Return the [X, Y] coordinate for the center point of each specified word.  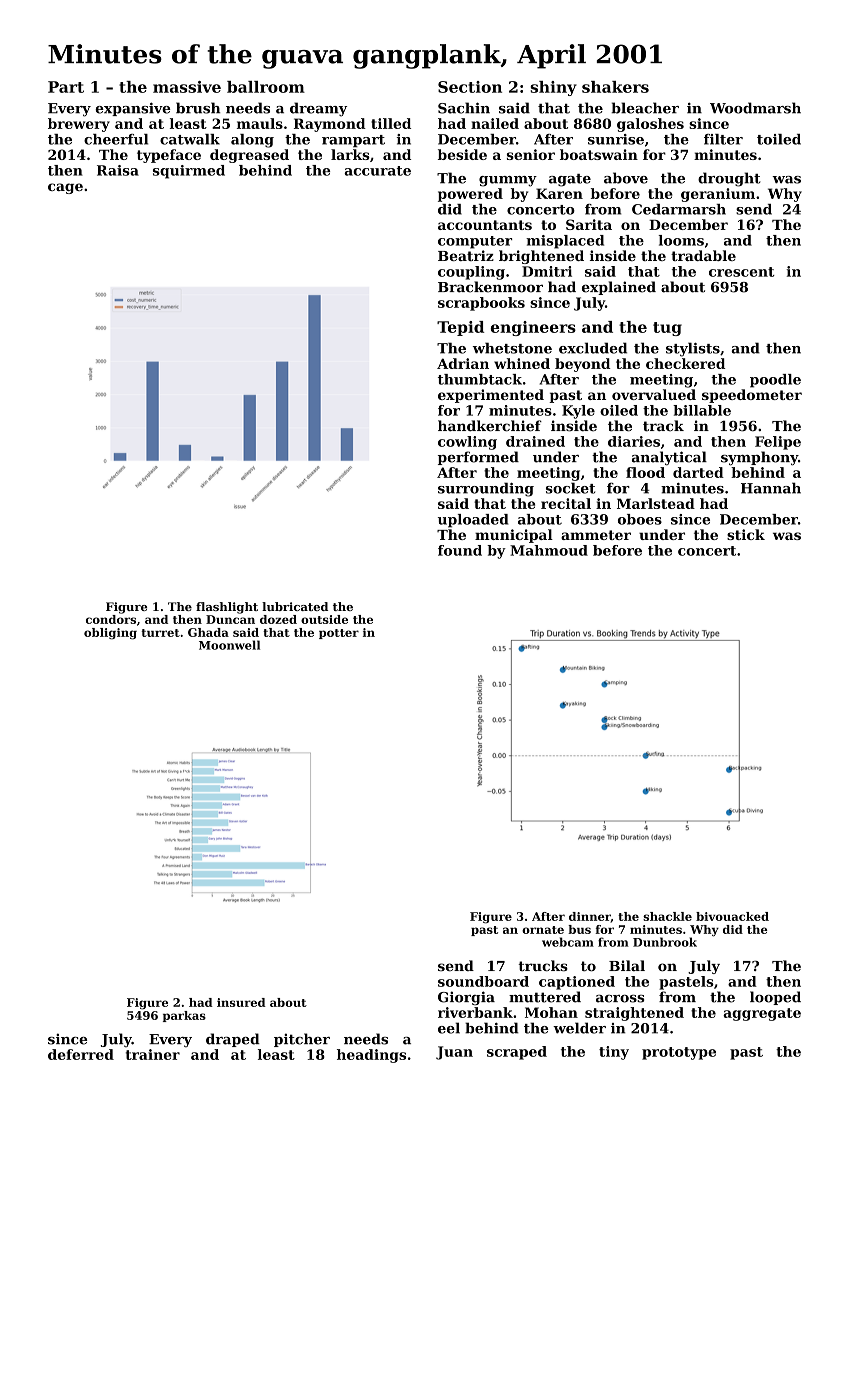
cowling [467, 443]
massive [187, 87]
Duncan [230, 619]
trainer [153, 1054]
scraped [517, 1053]
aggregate [762, 1014]
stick [746, 534]
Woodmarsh [755, 108]
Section [470, 87]
